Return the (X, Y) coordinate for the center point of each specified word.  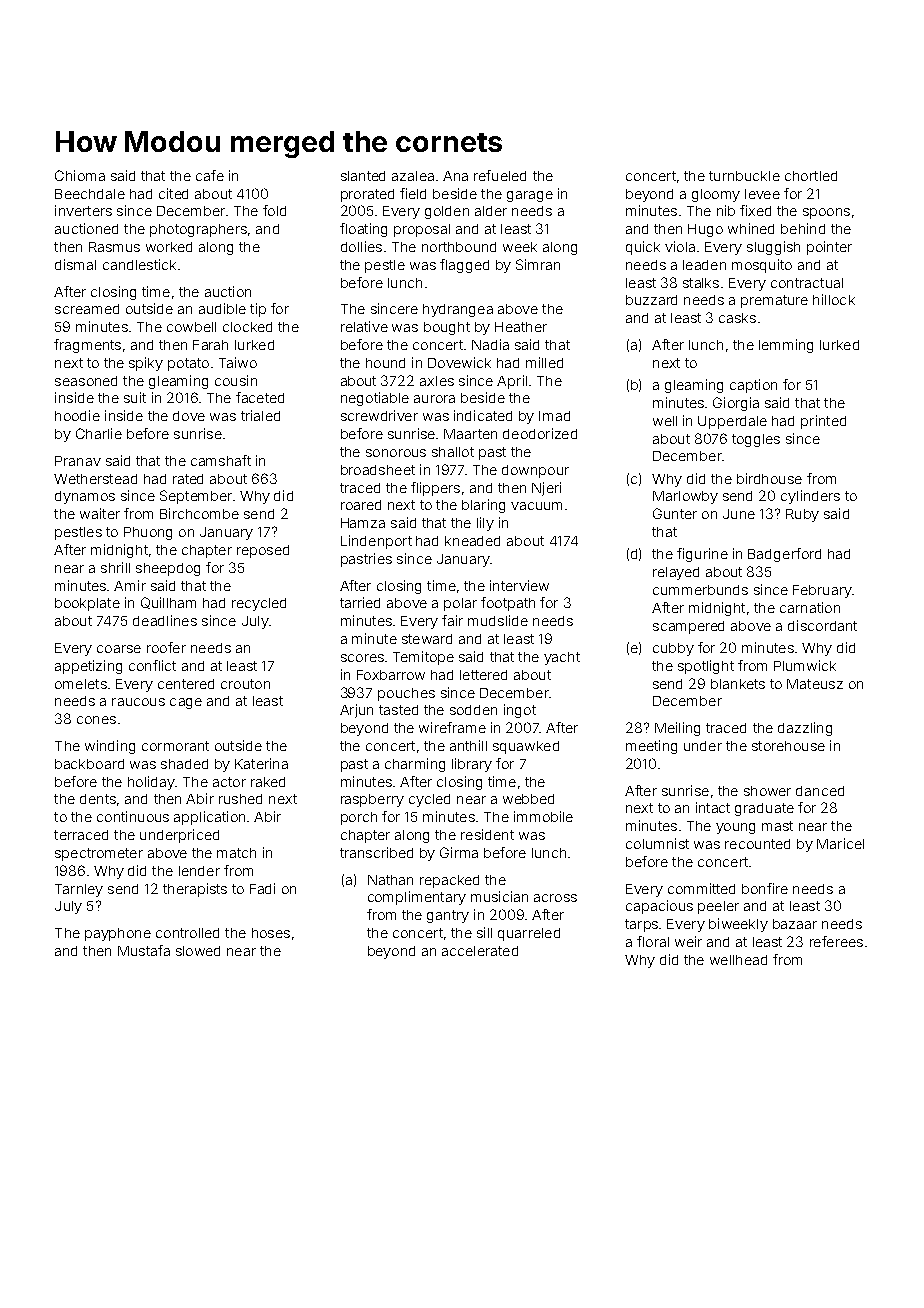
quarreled (529, 934)
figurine (702, 555)
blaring (483, 506)
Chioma (80, 175)
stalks (701, 283)
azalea (413, 176)
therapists (195, 890)
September (196, 497)
